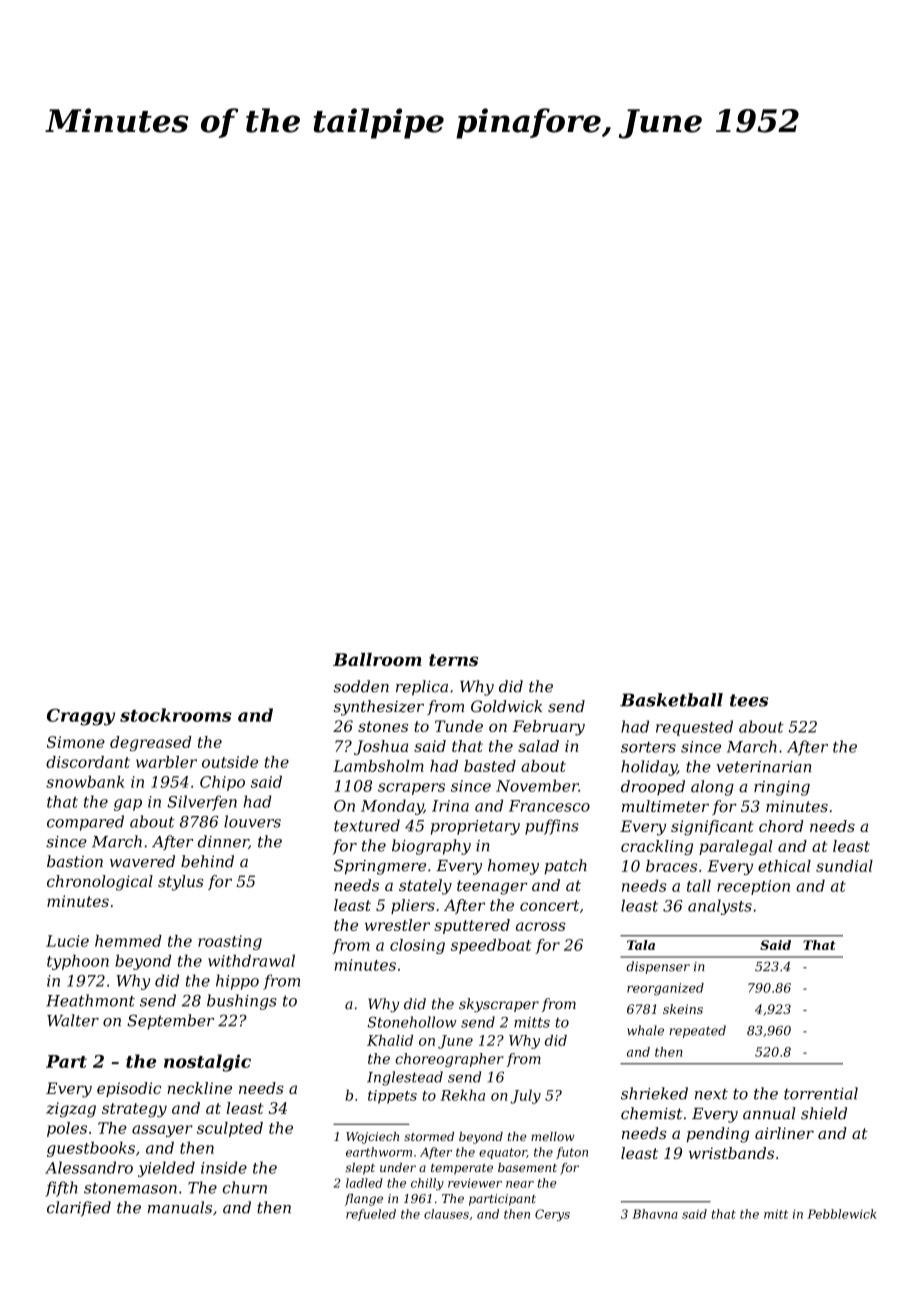 This document has width=924, height=1308. I want to click on guestbooks, so click(91, 1149).
